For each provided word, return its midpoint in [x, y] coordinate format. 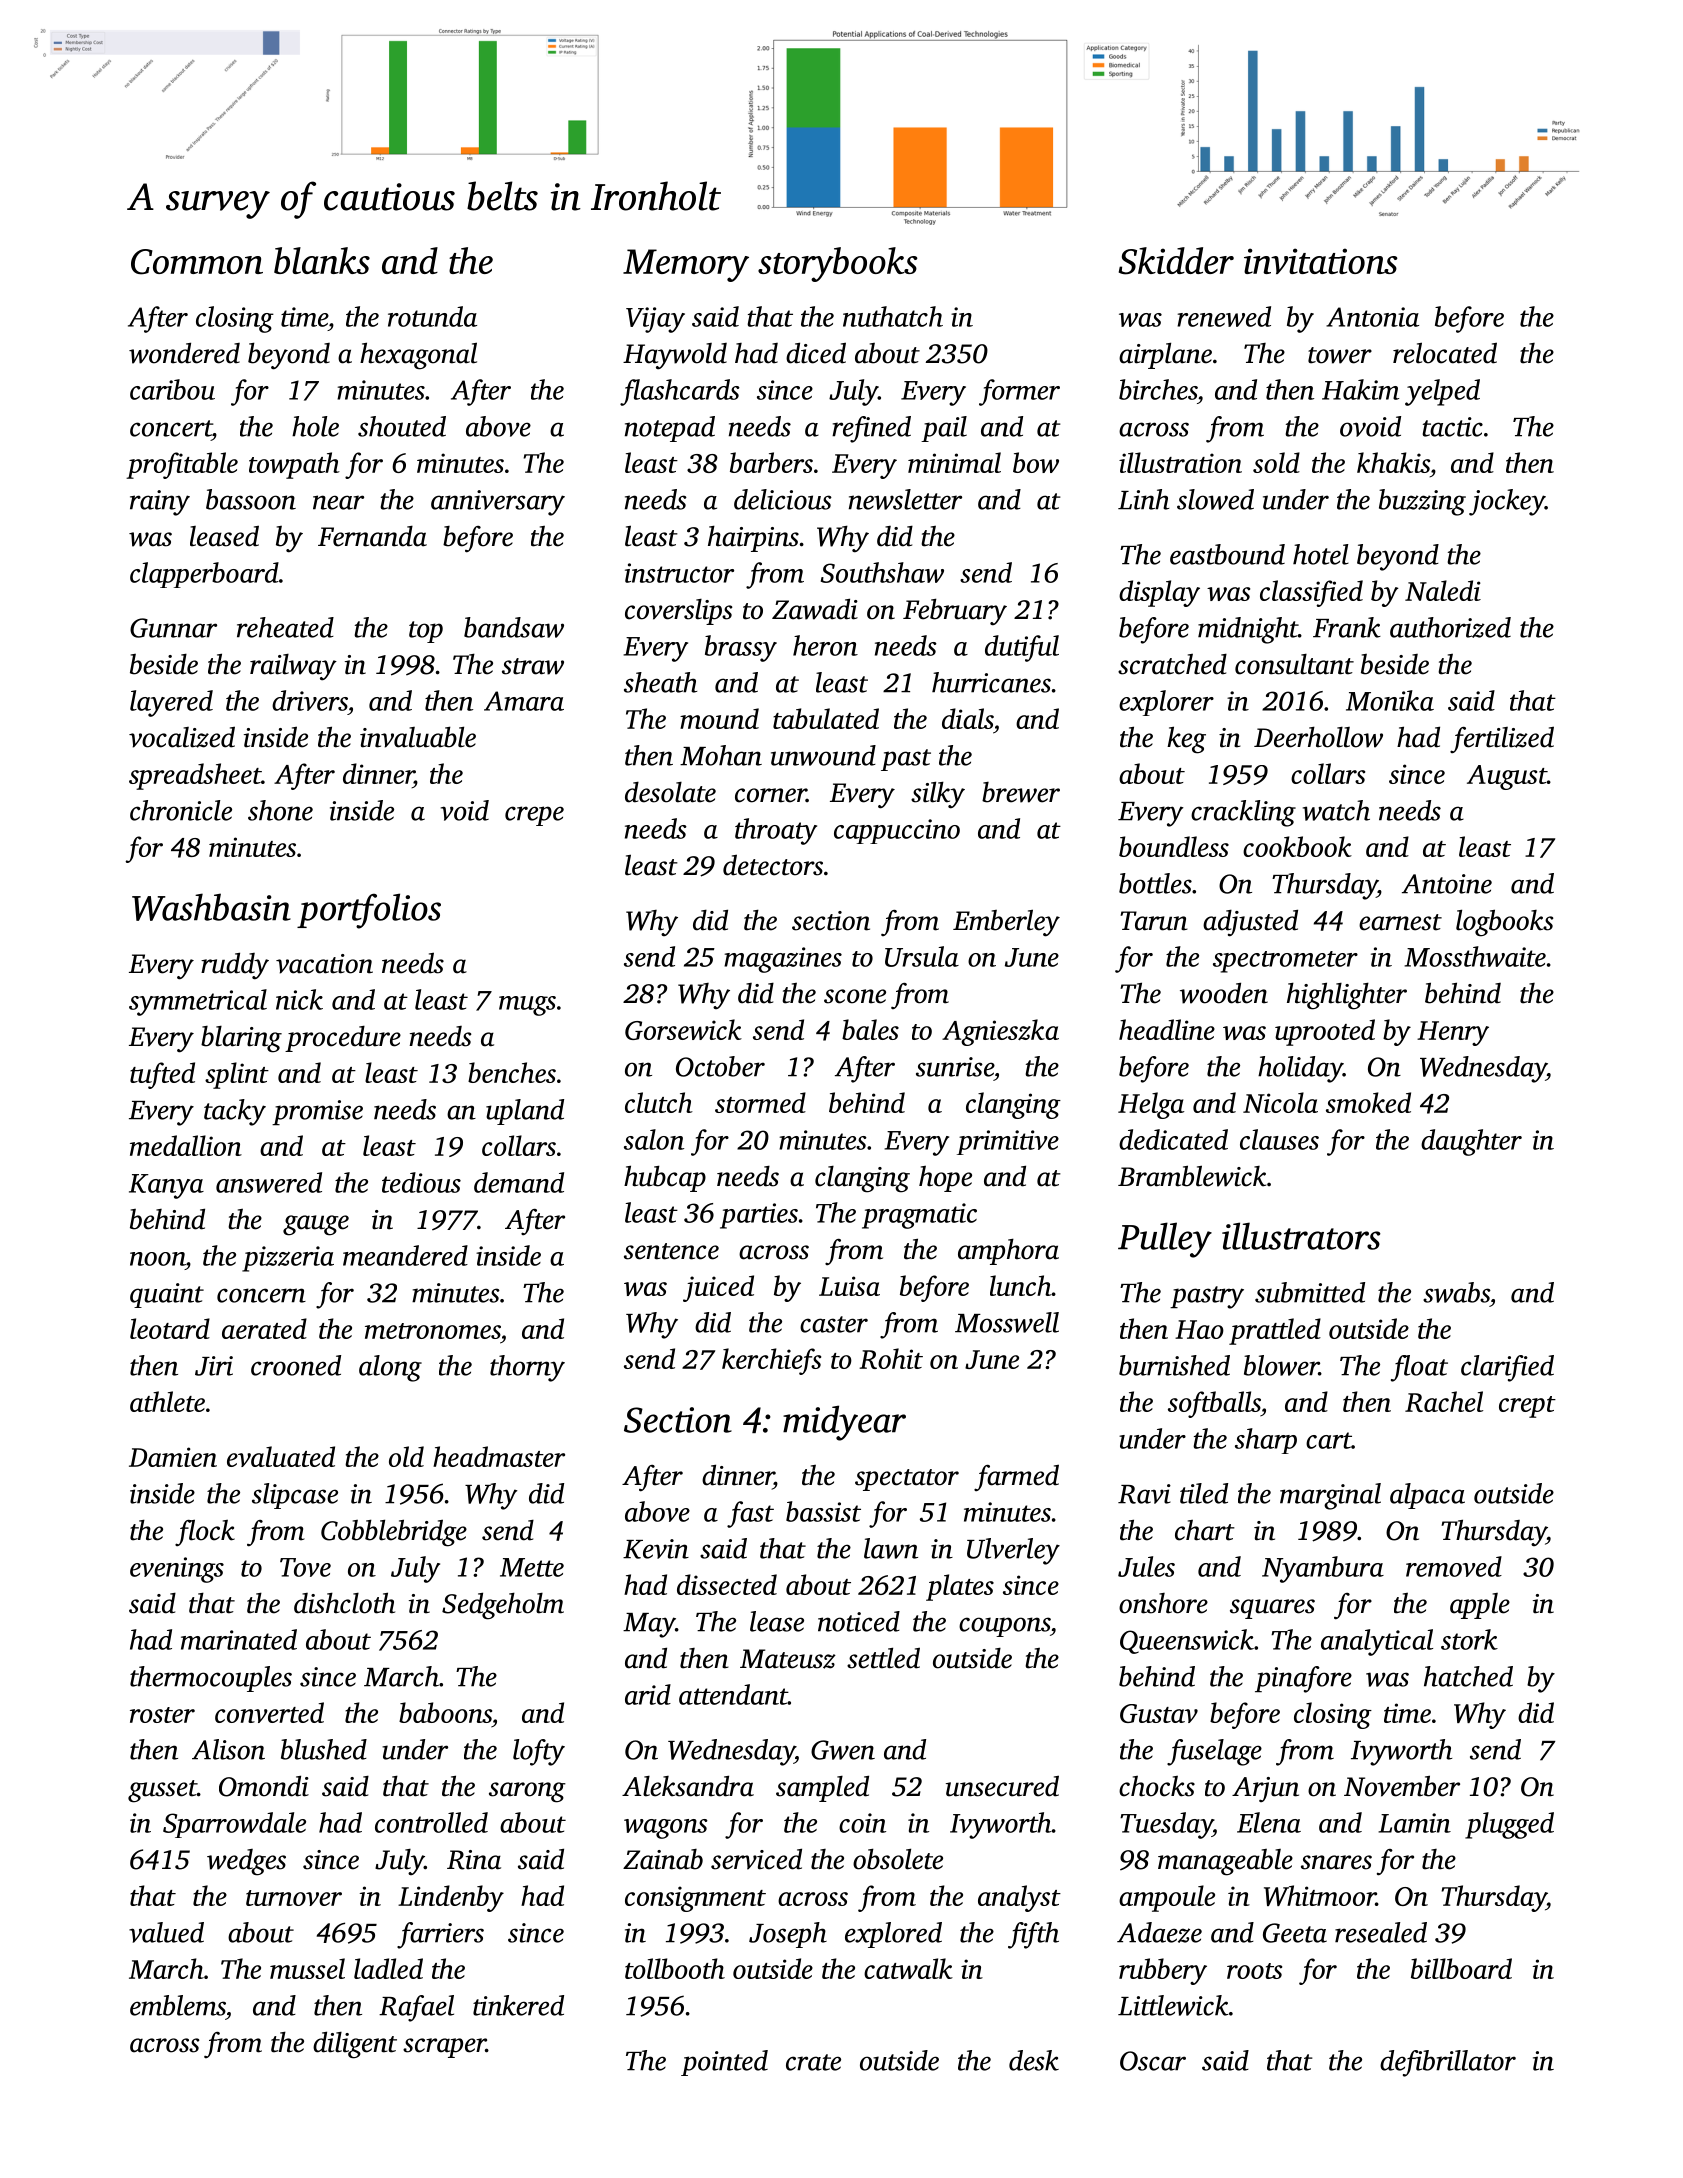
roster [162, 1715]
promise [317, 1112]
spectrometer [1285, 962]
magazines [783, 960]
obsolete [898, 1859]
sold [1276, 462]
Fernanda [372, 536]
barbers [771, 462]
